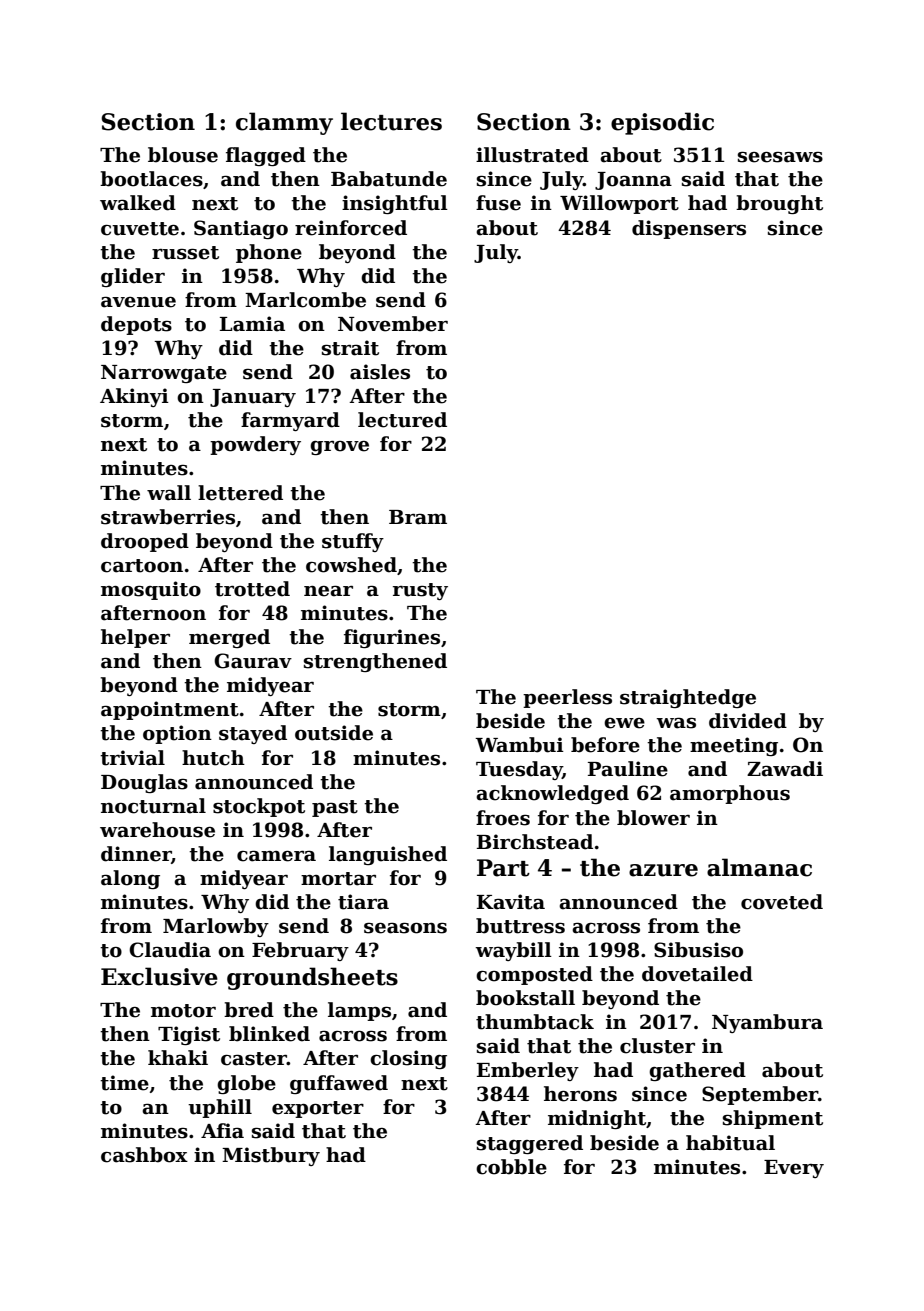  I want to click on November, so click(393, 324).
